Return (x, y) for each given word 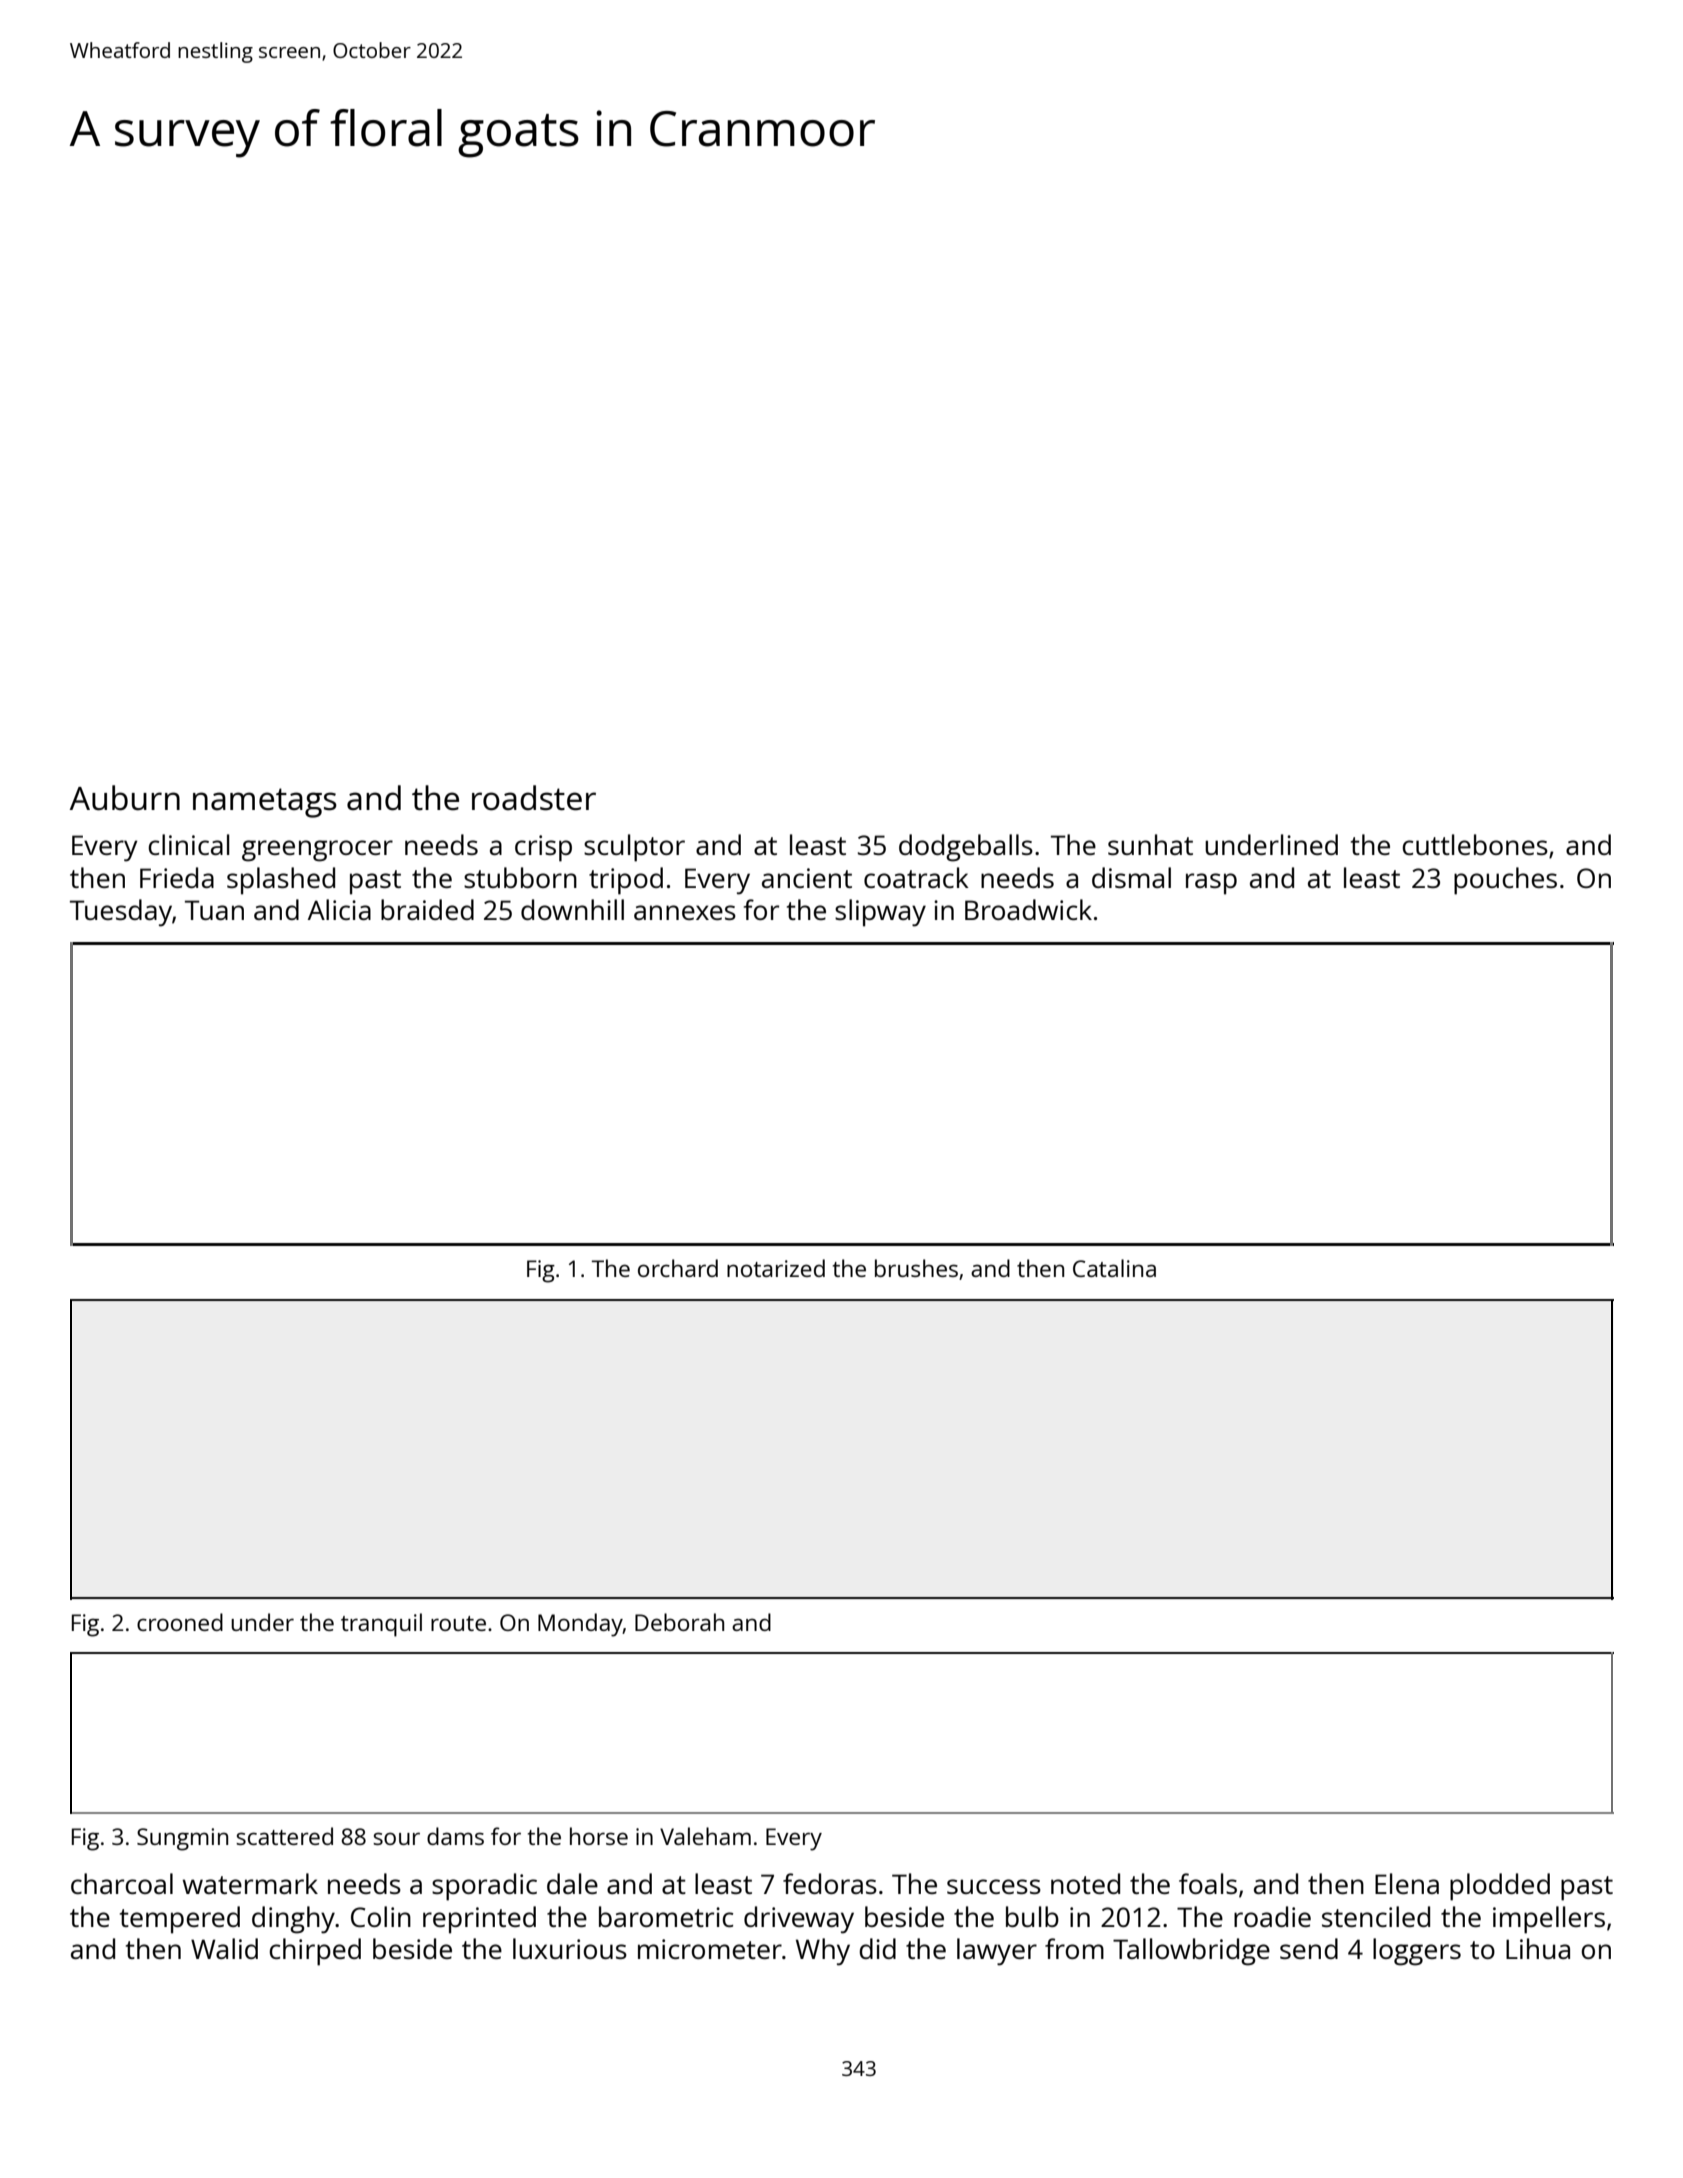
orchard (678, 1268)
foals (1208, 1883)
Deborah (679, 1622)
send (1309, 1948)
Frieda (177, 877)
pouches (1505, 881)
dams (455, 1836)
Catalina (1114, 1268)
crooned (180, 1622)
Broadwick (1028, 909)
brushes (916, 1268)
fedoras (830, 1883)
